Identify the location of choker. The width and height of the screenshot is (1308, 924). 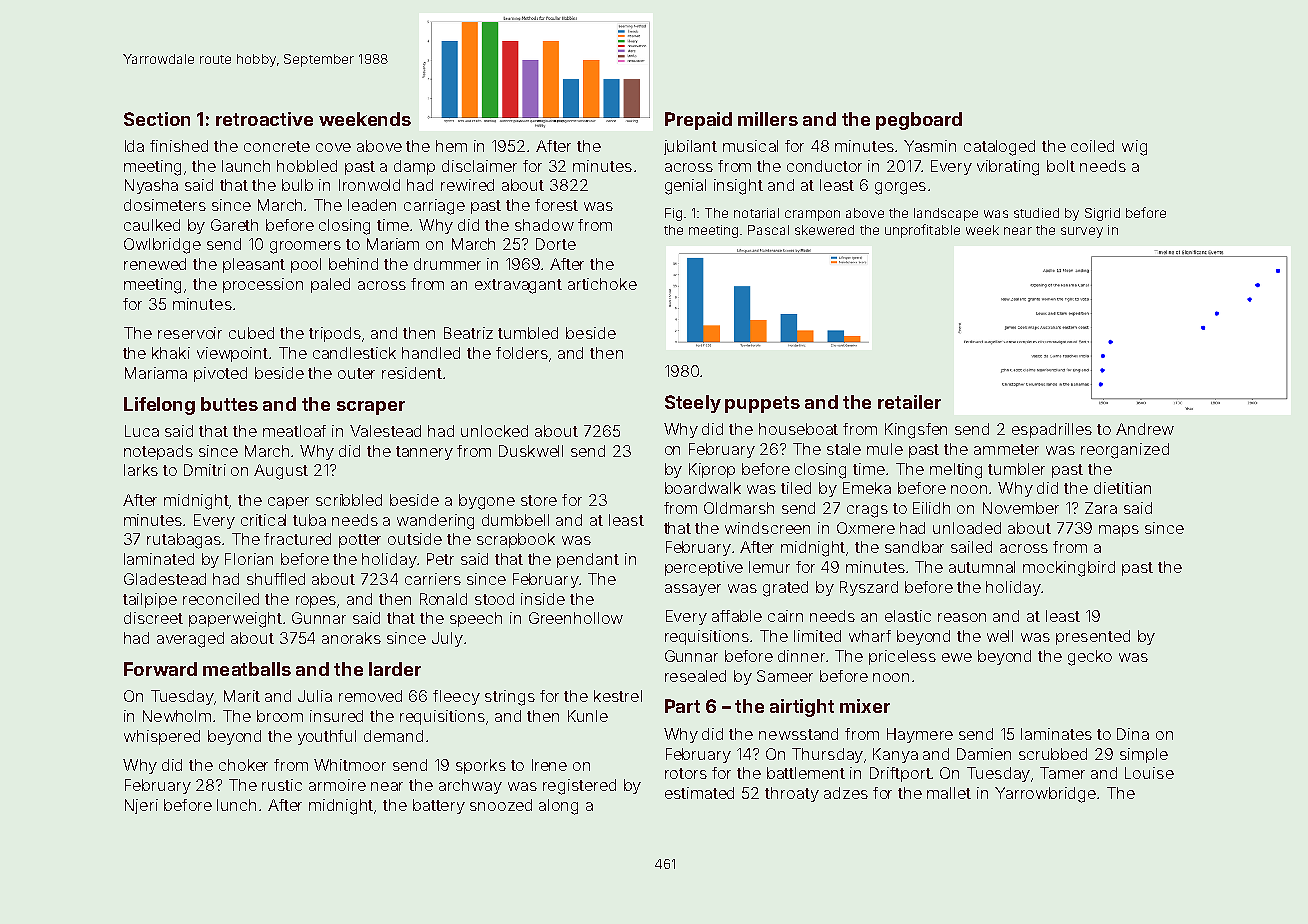
(243, 765).
